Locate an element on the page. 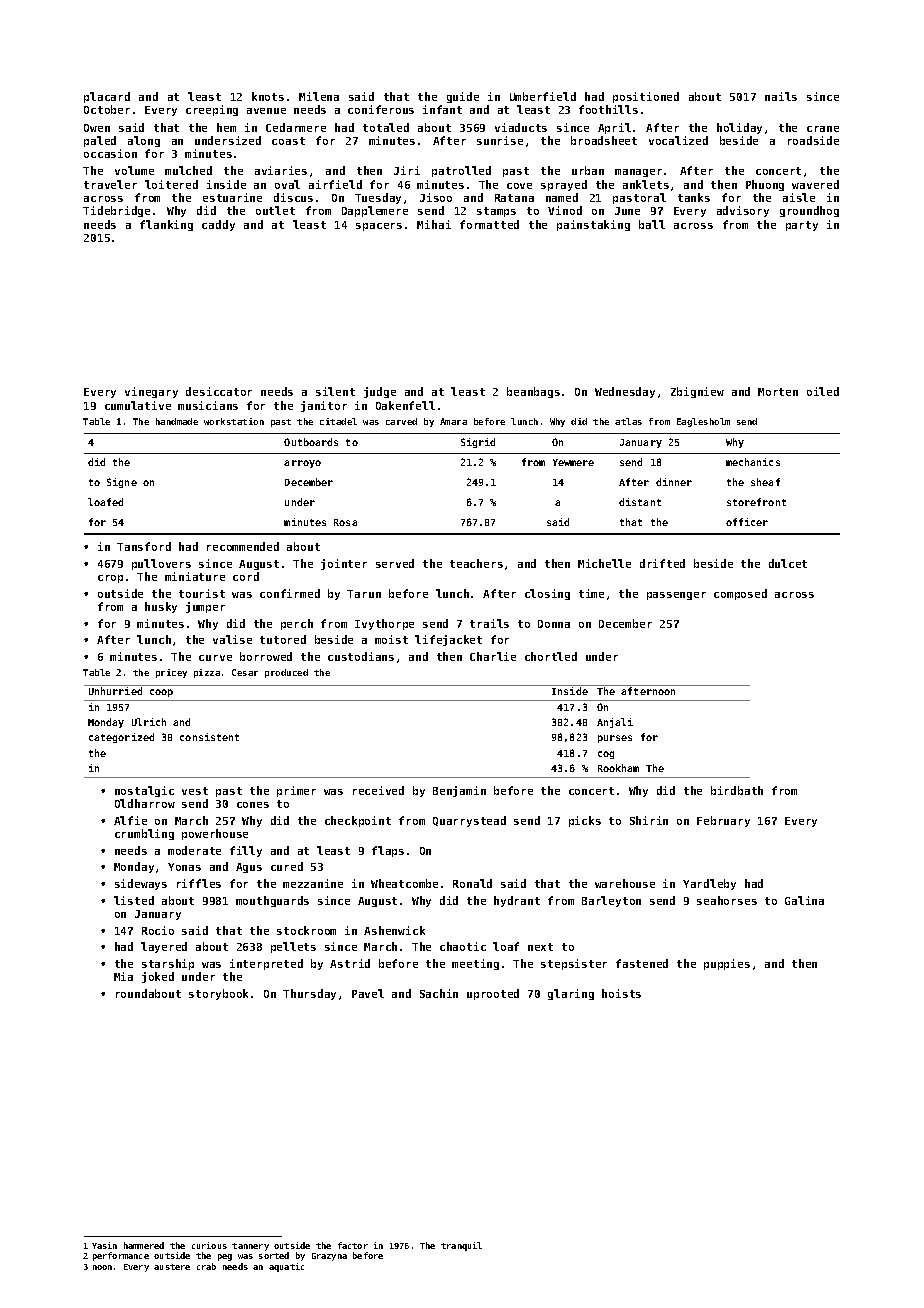  tranquil is located at coordinates (461, 1246).
